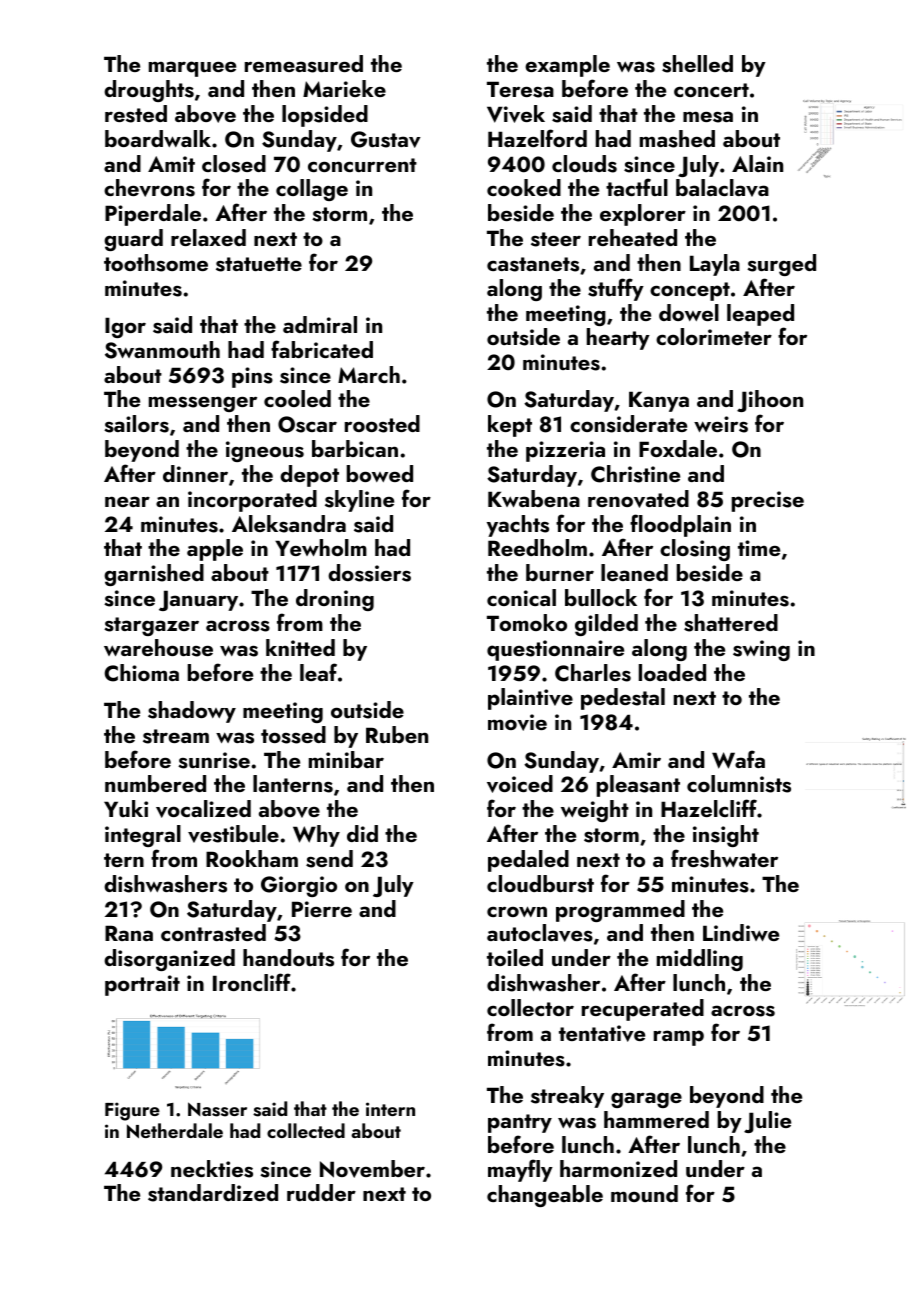 This screenshot has height=1314, width=924. What do you see at coordinates (521, 597) in the screenshot?
I see `conical` at bounding box center [521, 597].
